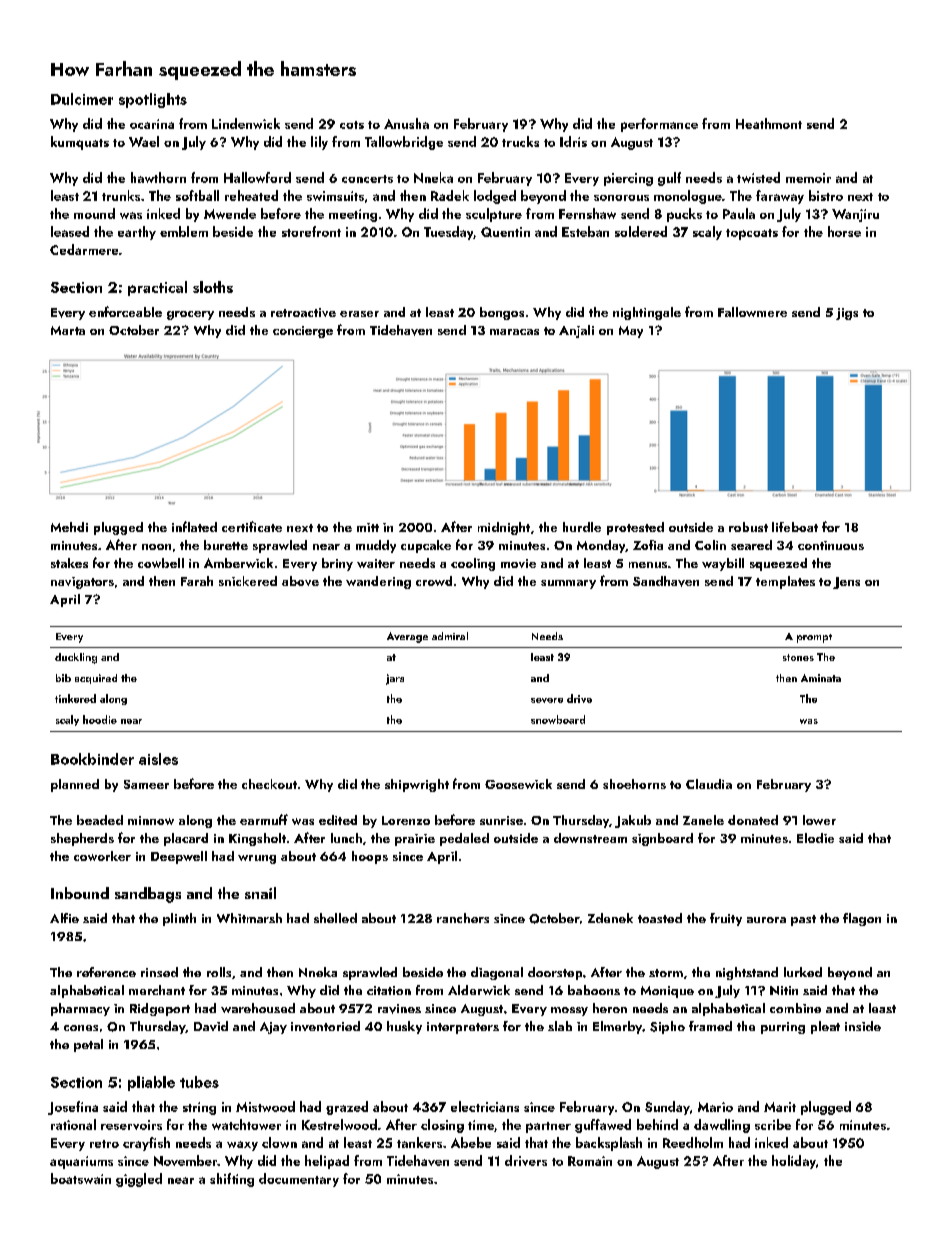 This screenshot has width=952, height=1233. Describe the element at coordinates (794, 1162) in the screenshot. I see `holiday` at that location.
